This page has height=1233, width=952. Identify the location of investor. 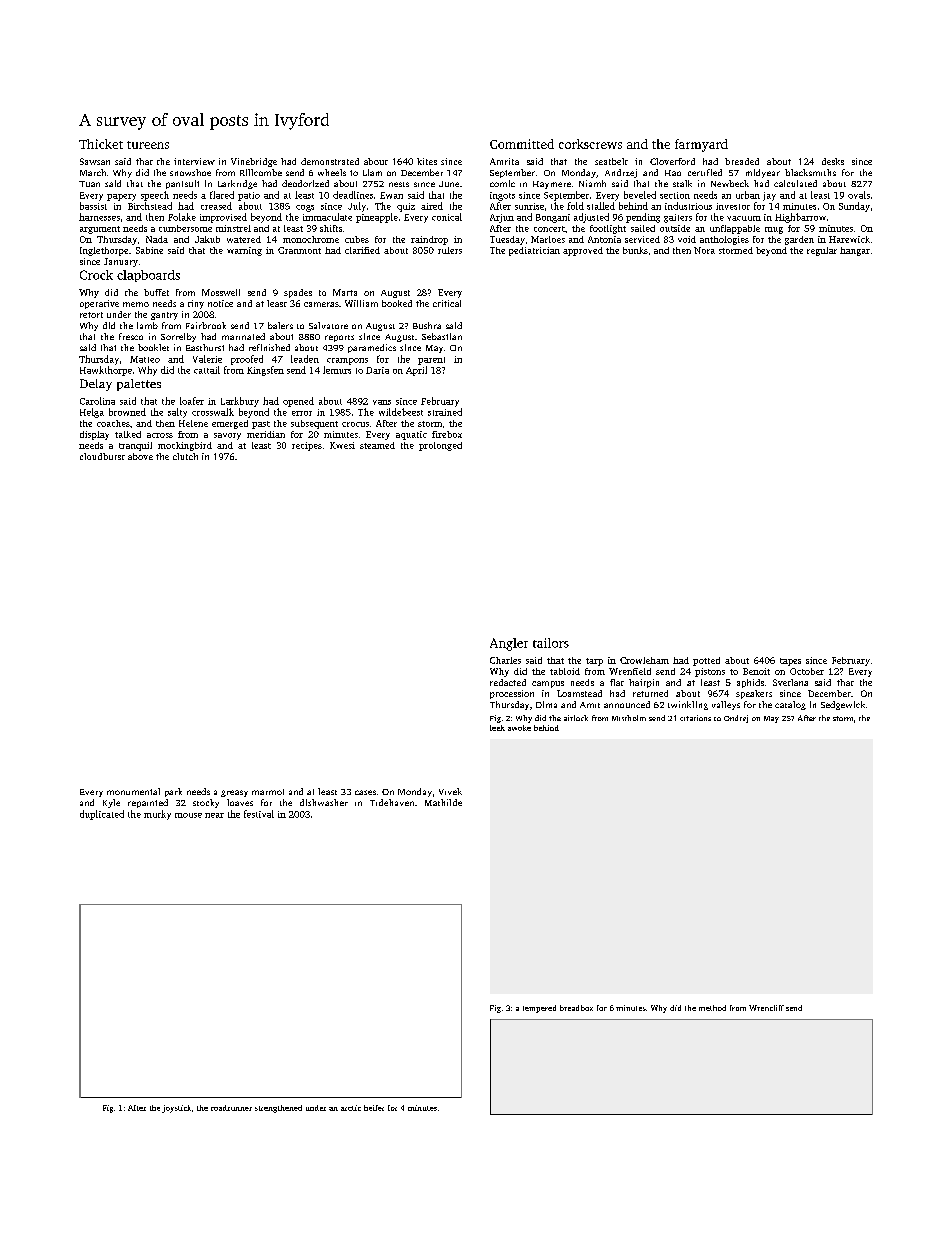
(733, 206).
